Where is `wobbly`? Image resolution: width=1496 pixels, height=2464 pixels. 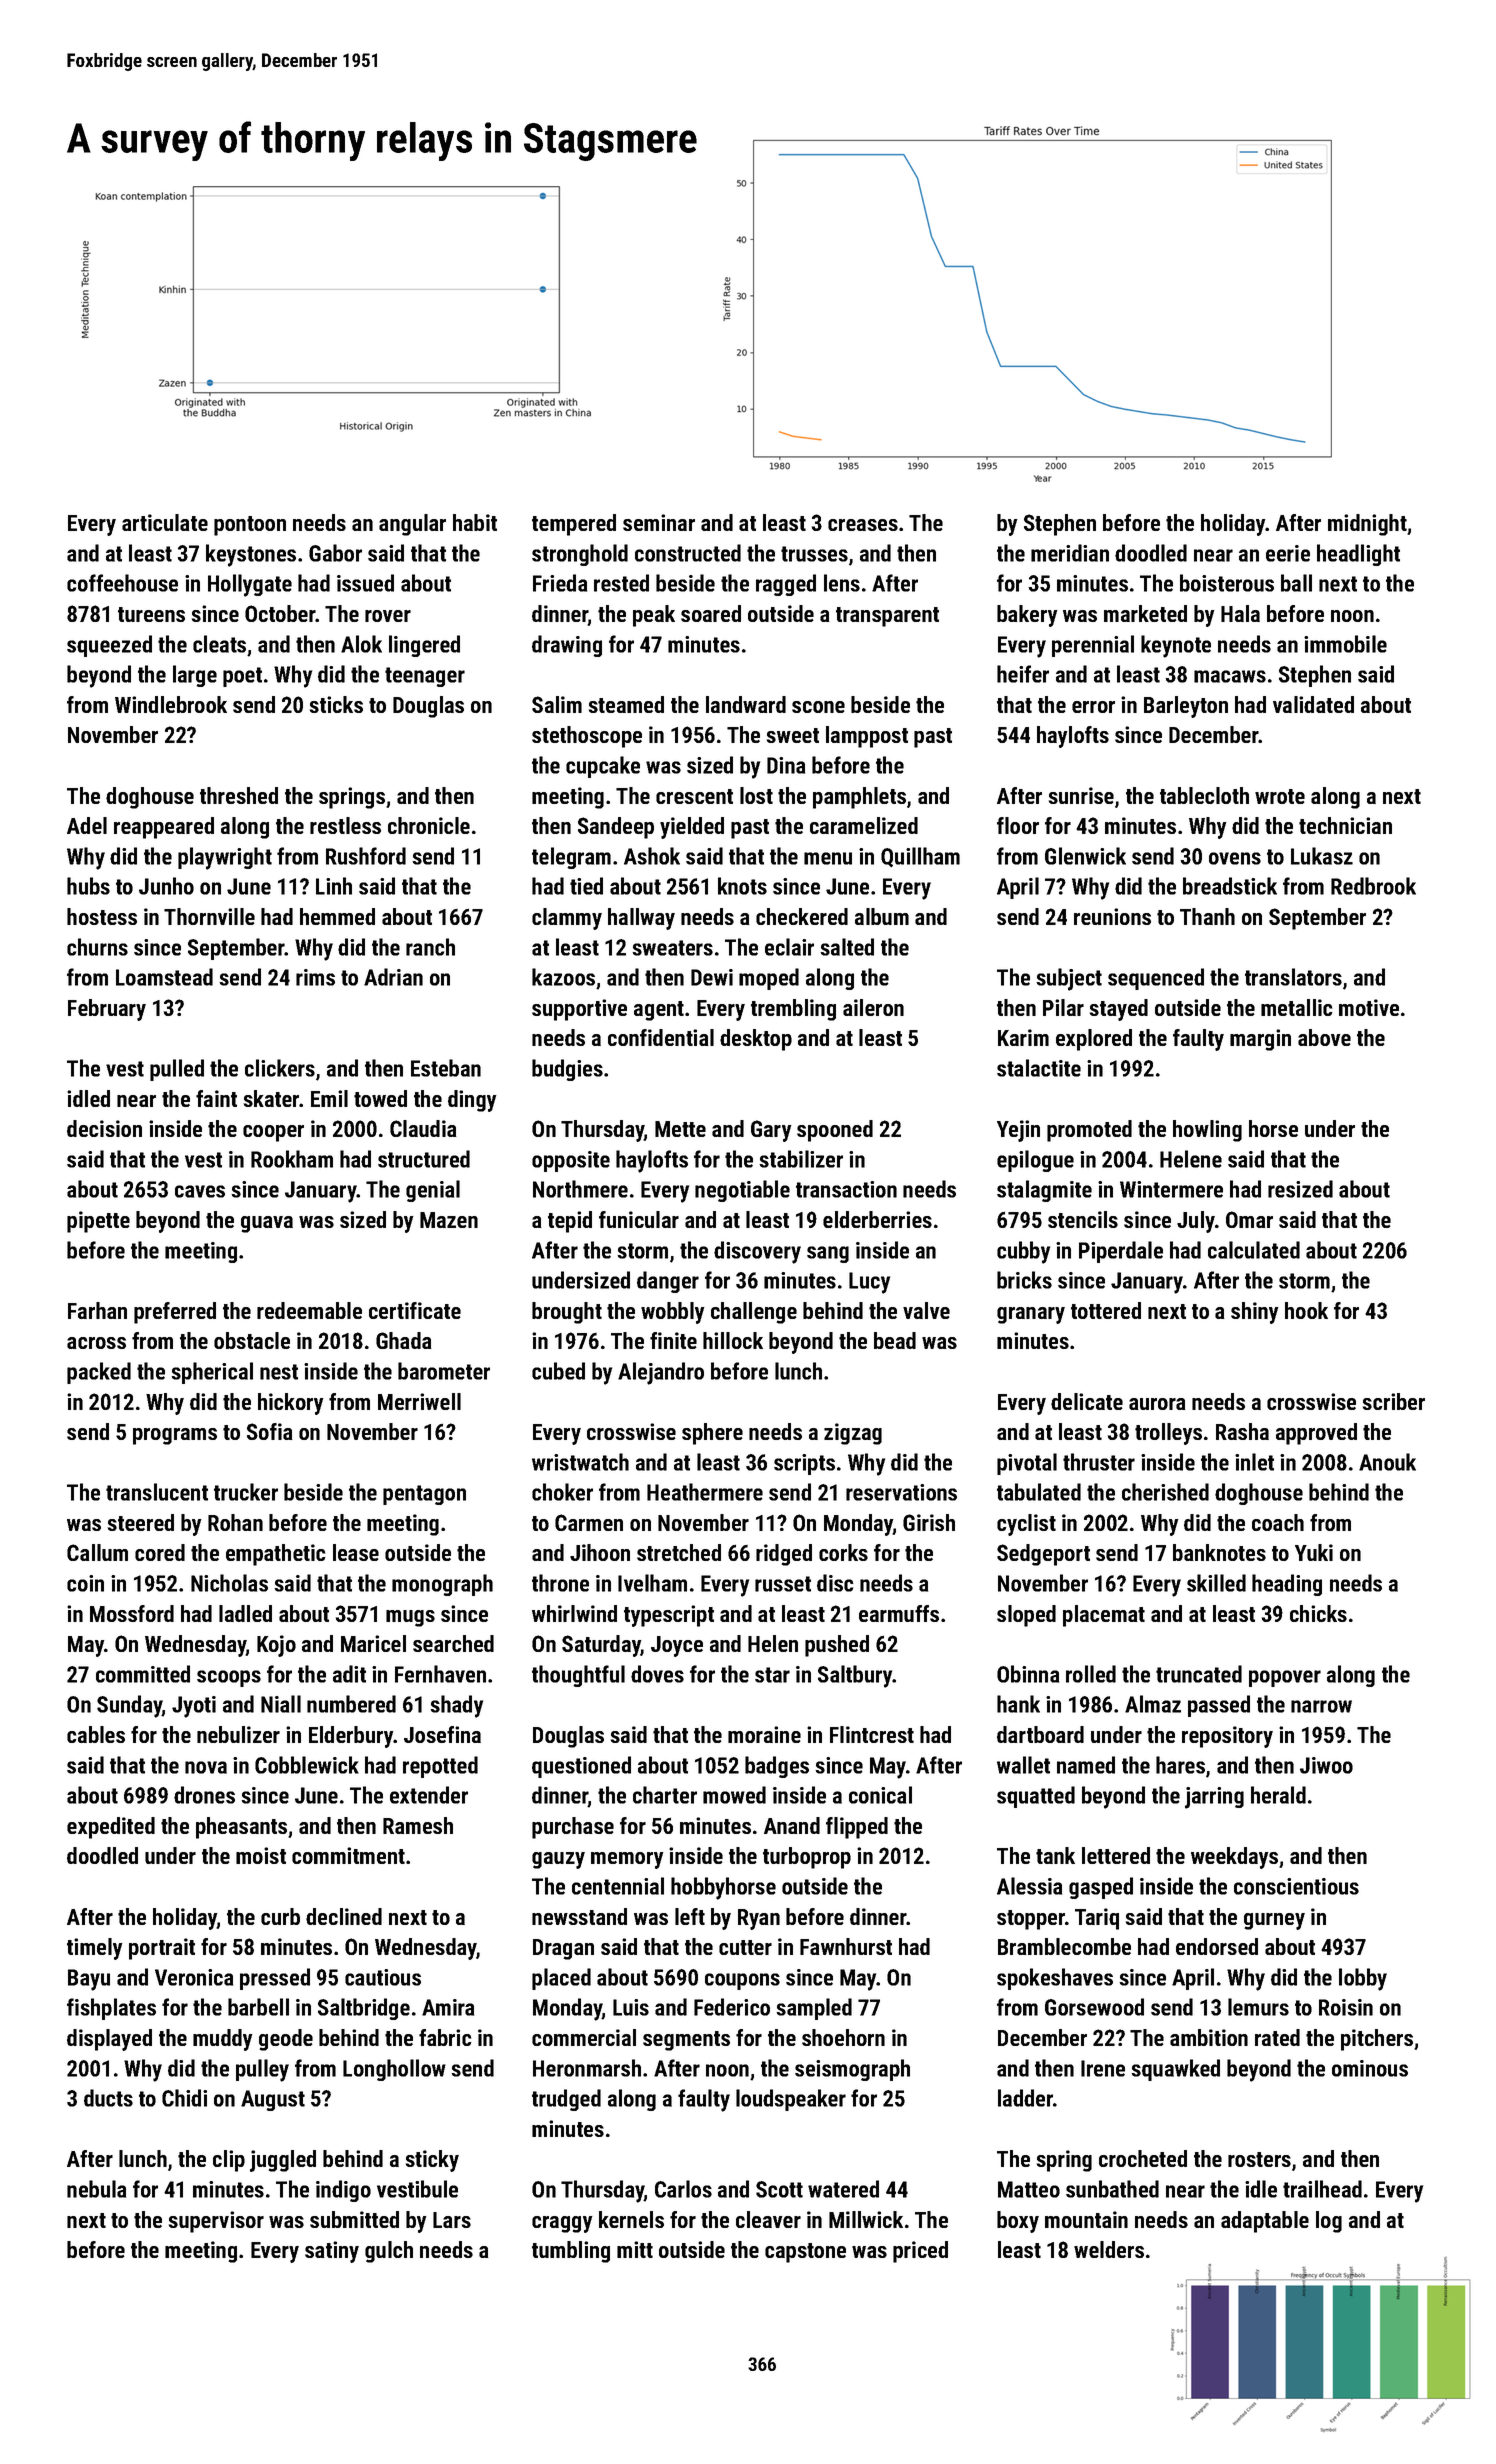
wobbly is located at coordinates (673, 1313).
